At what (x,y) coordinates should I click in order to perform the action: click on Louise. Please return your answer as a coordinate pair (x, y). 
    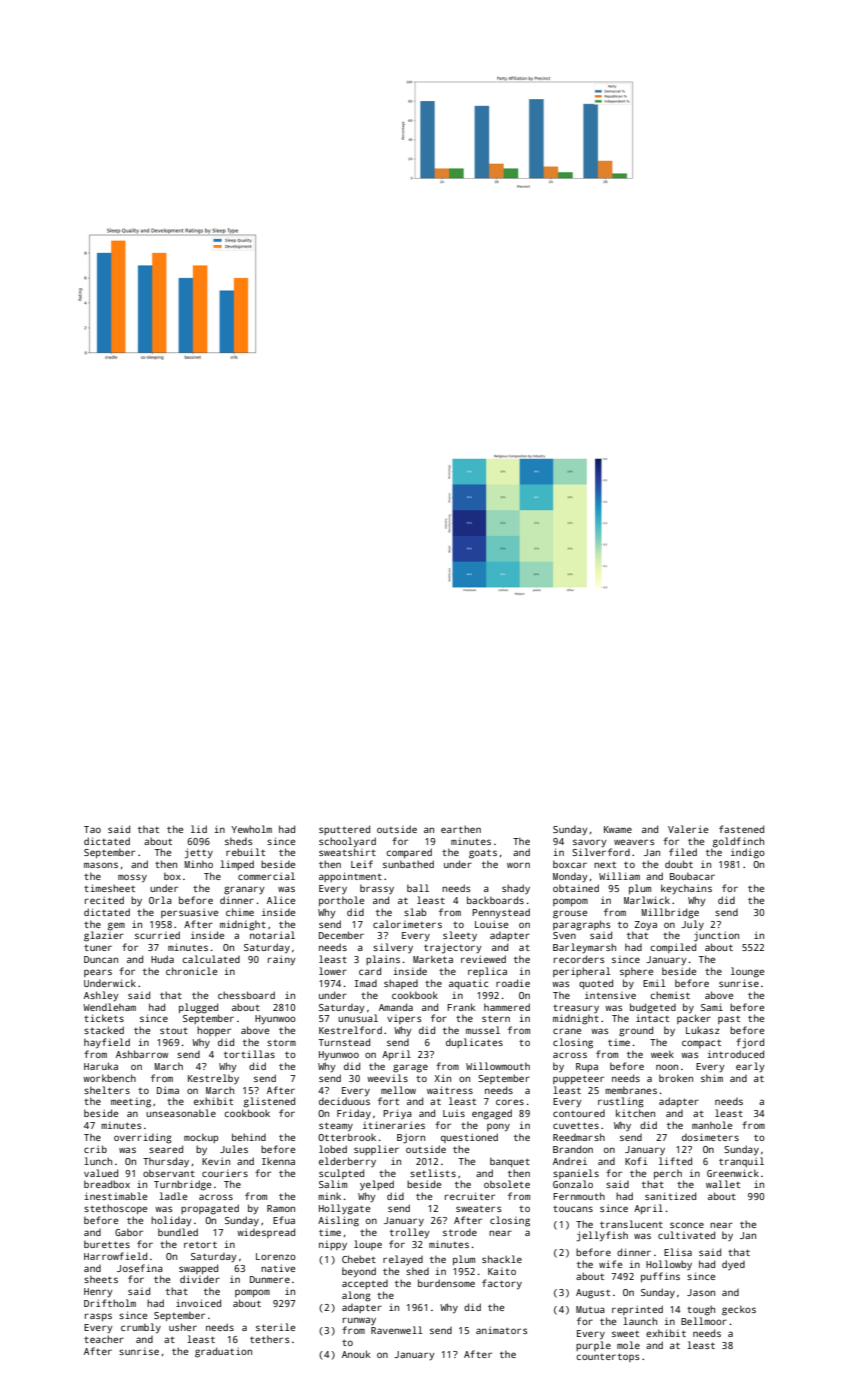
    Looking at the image, I should click on (491, 924).
